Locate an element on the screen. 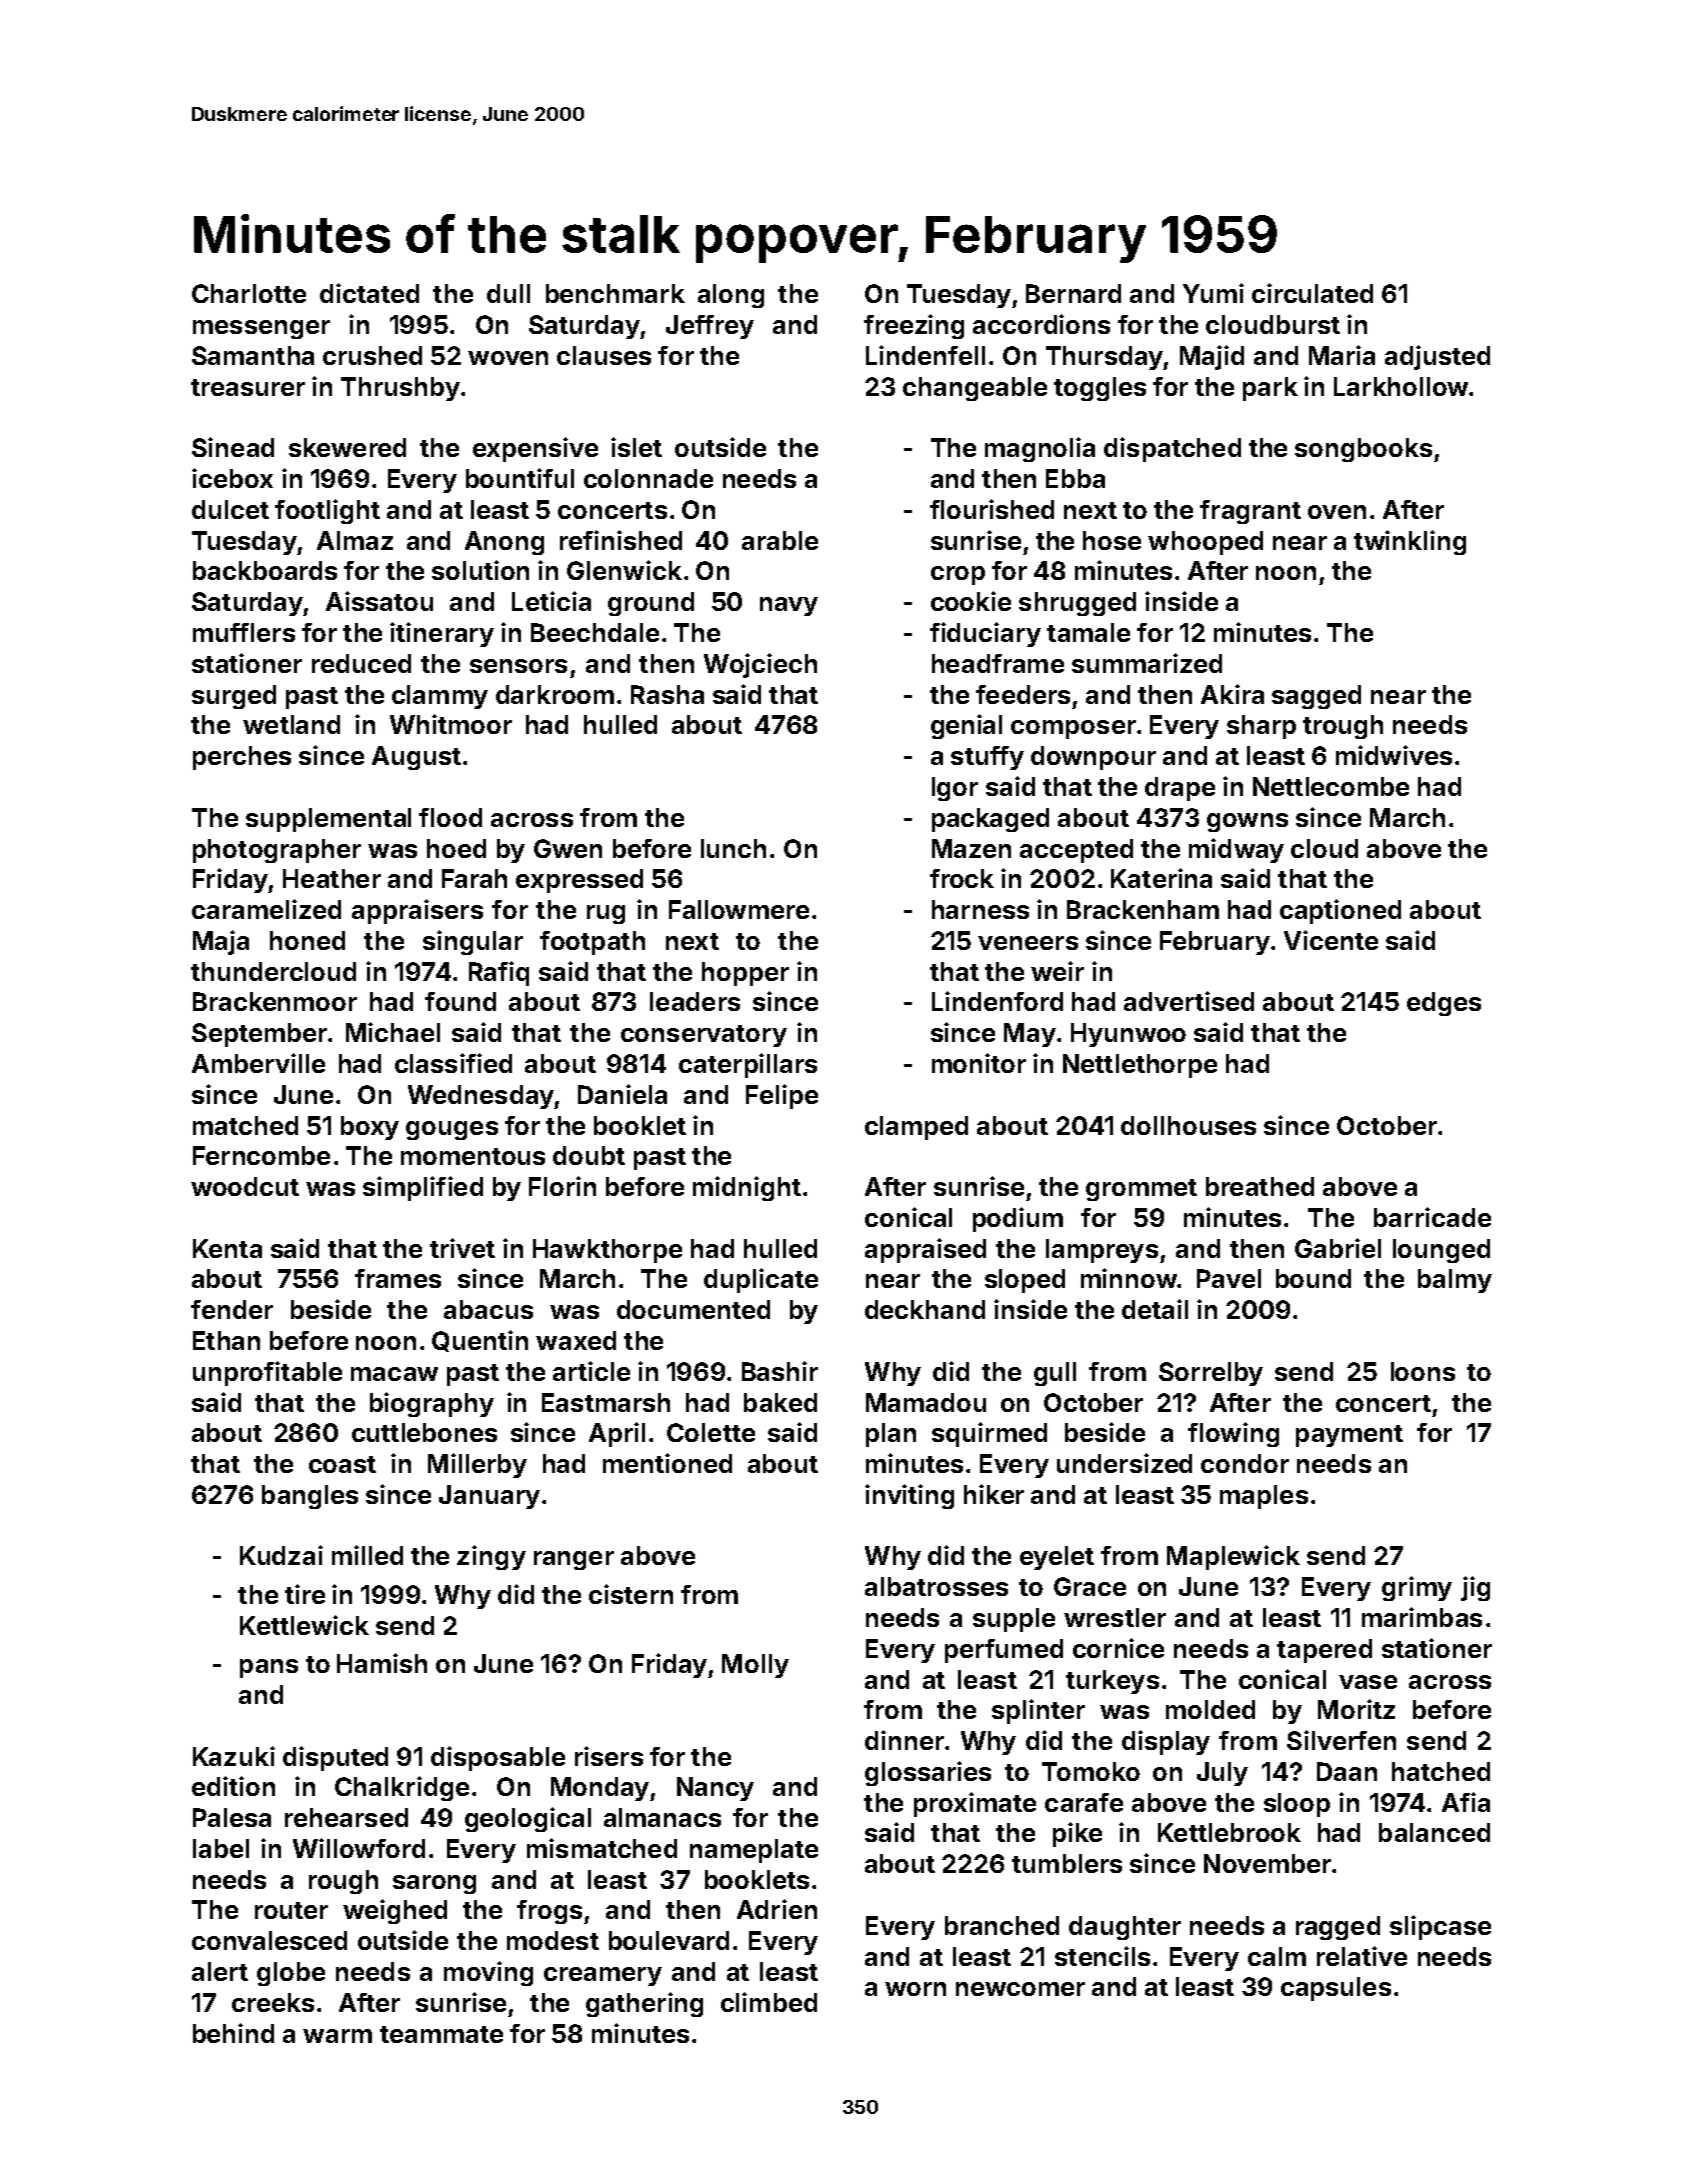 The image size is (1683, 2178). label is located at coordinates (221, 1848).
